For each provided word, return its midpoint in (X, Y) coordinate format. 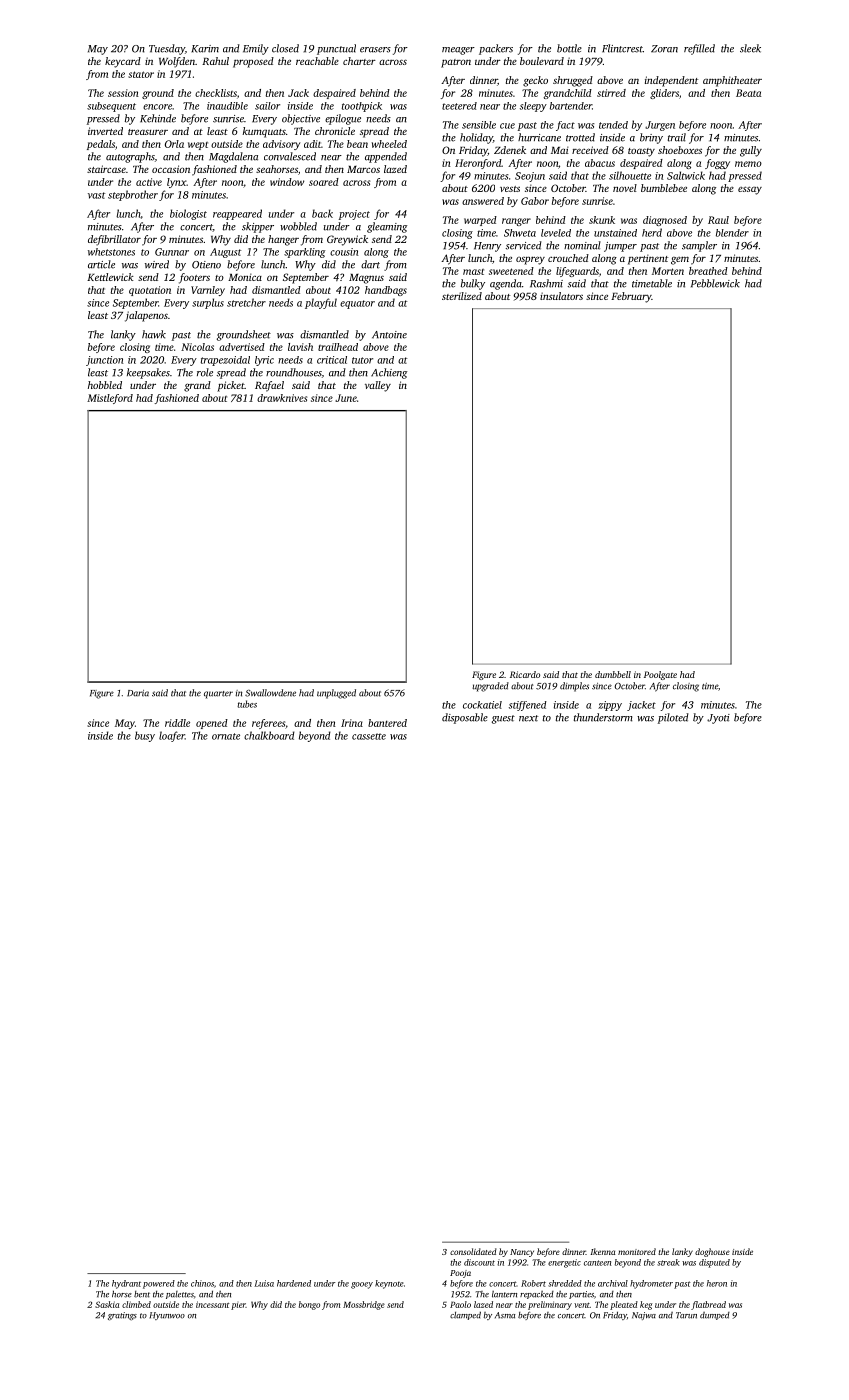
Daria (138, 693)
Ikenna (602, 1251)
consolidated (473, 1251)
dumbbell (613, 674)
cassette (369, 736)
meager (458, 51)
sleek (750, 48)
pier (238, 1306)
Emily (256, 49)
